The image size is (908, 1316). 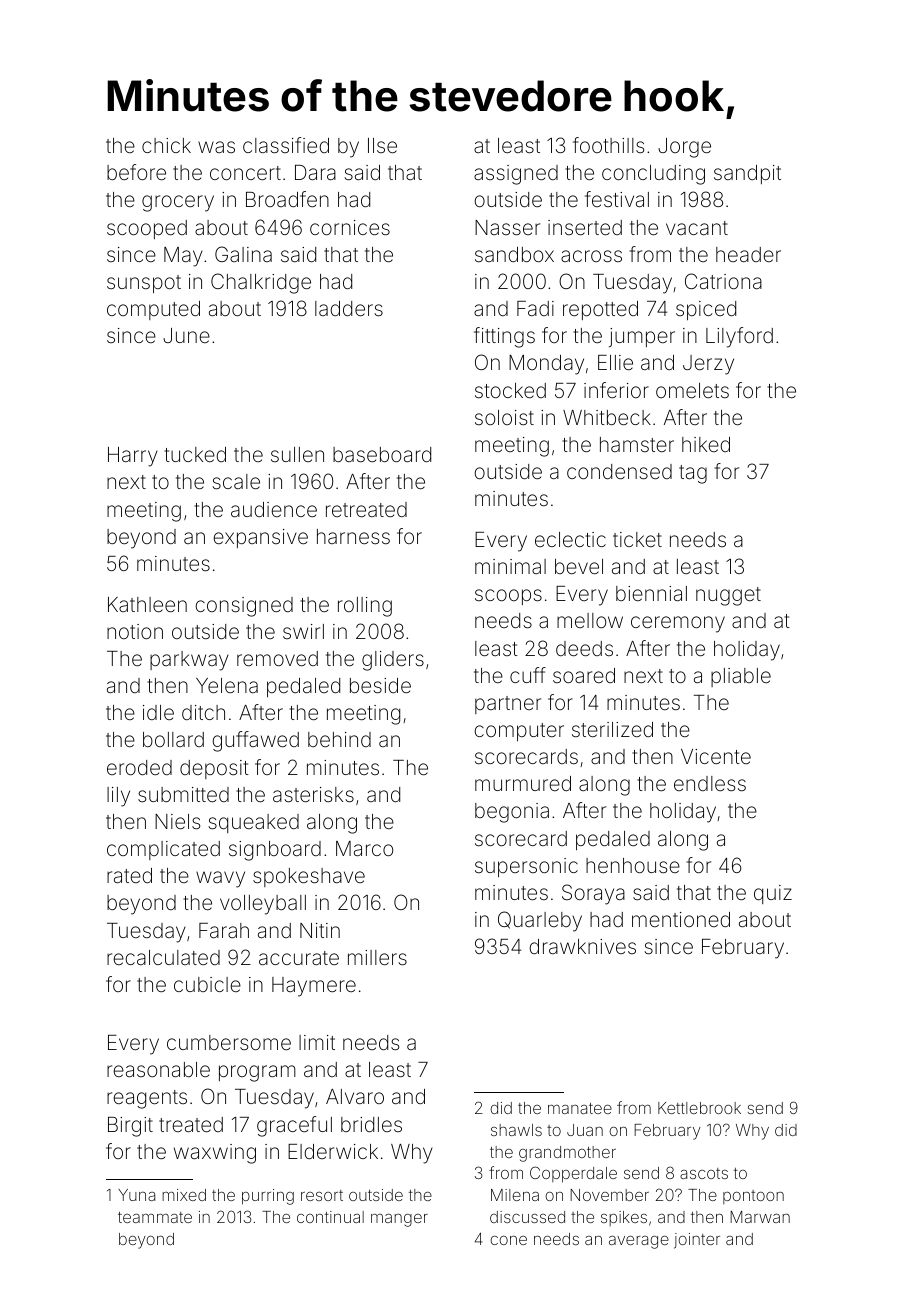 What do you see at coordinates (693, 474) in the screenshot?
I see `tag` at bounding box center [693, 474].
